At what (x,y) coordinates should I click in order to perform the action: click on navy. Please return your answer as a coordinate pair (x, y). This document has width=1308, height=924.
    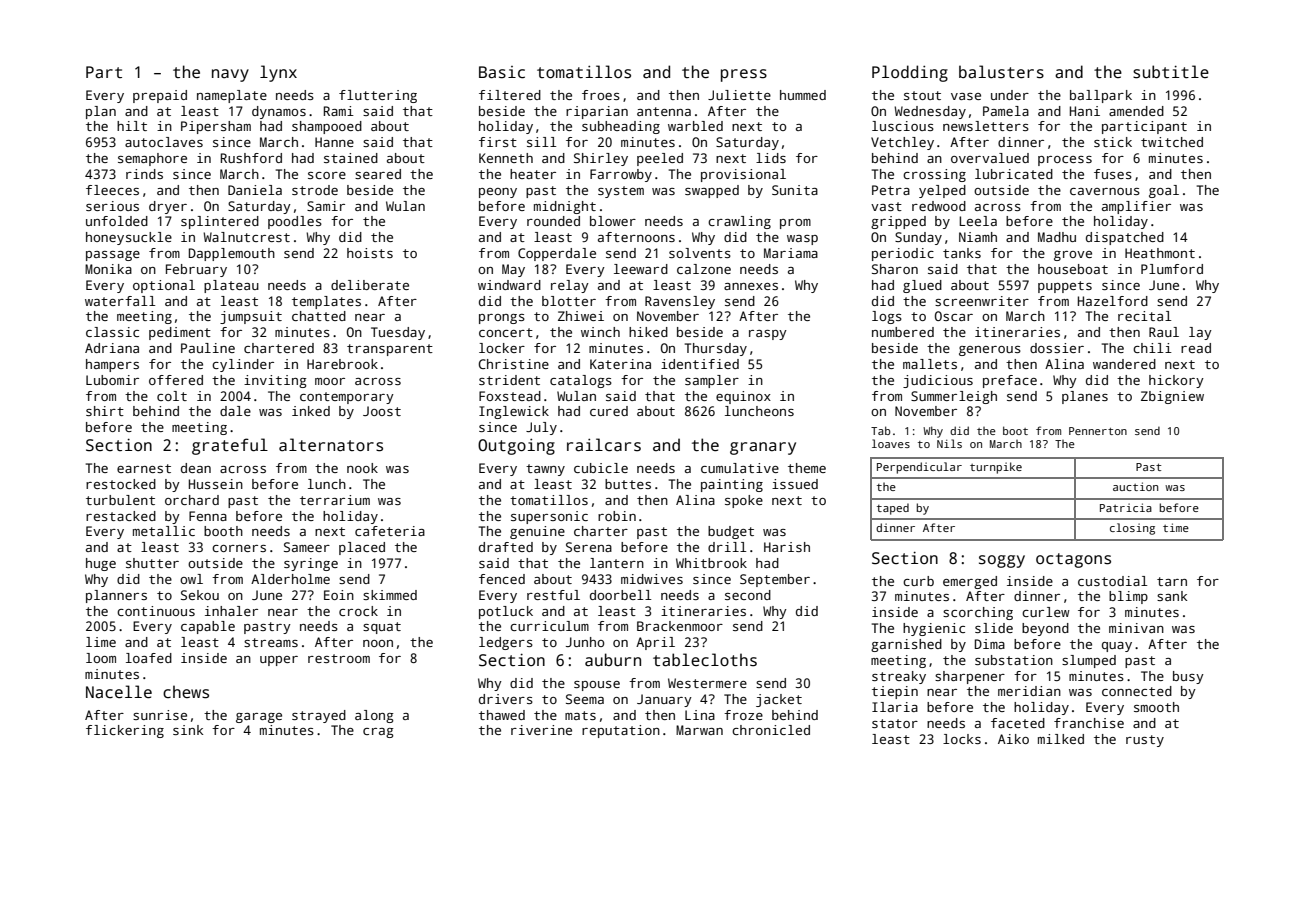
    Looking at the image, I should click on (230, 75).
